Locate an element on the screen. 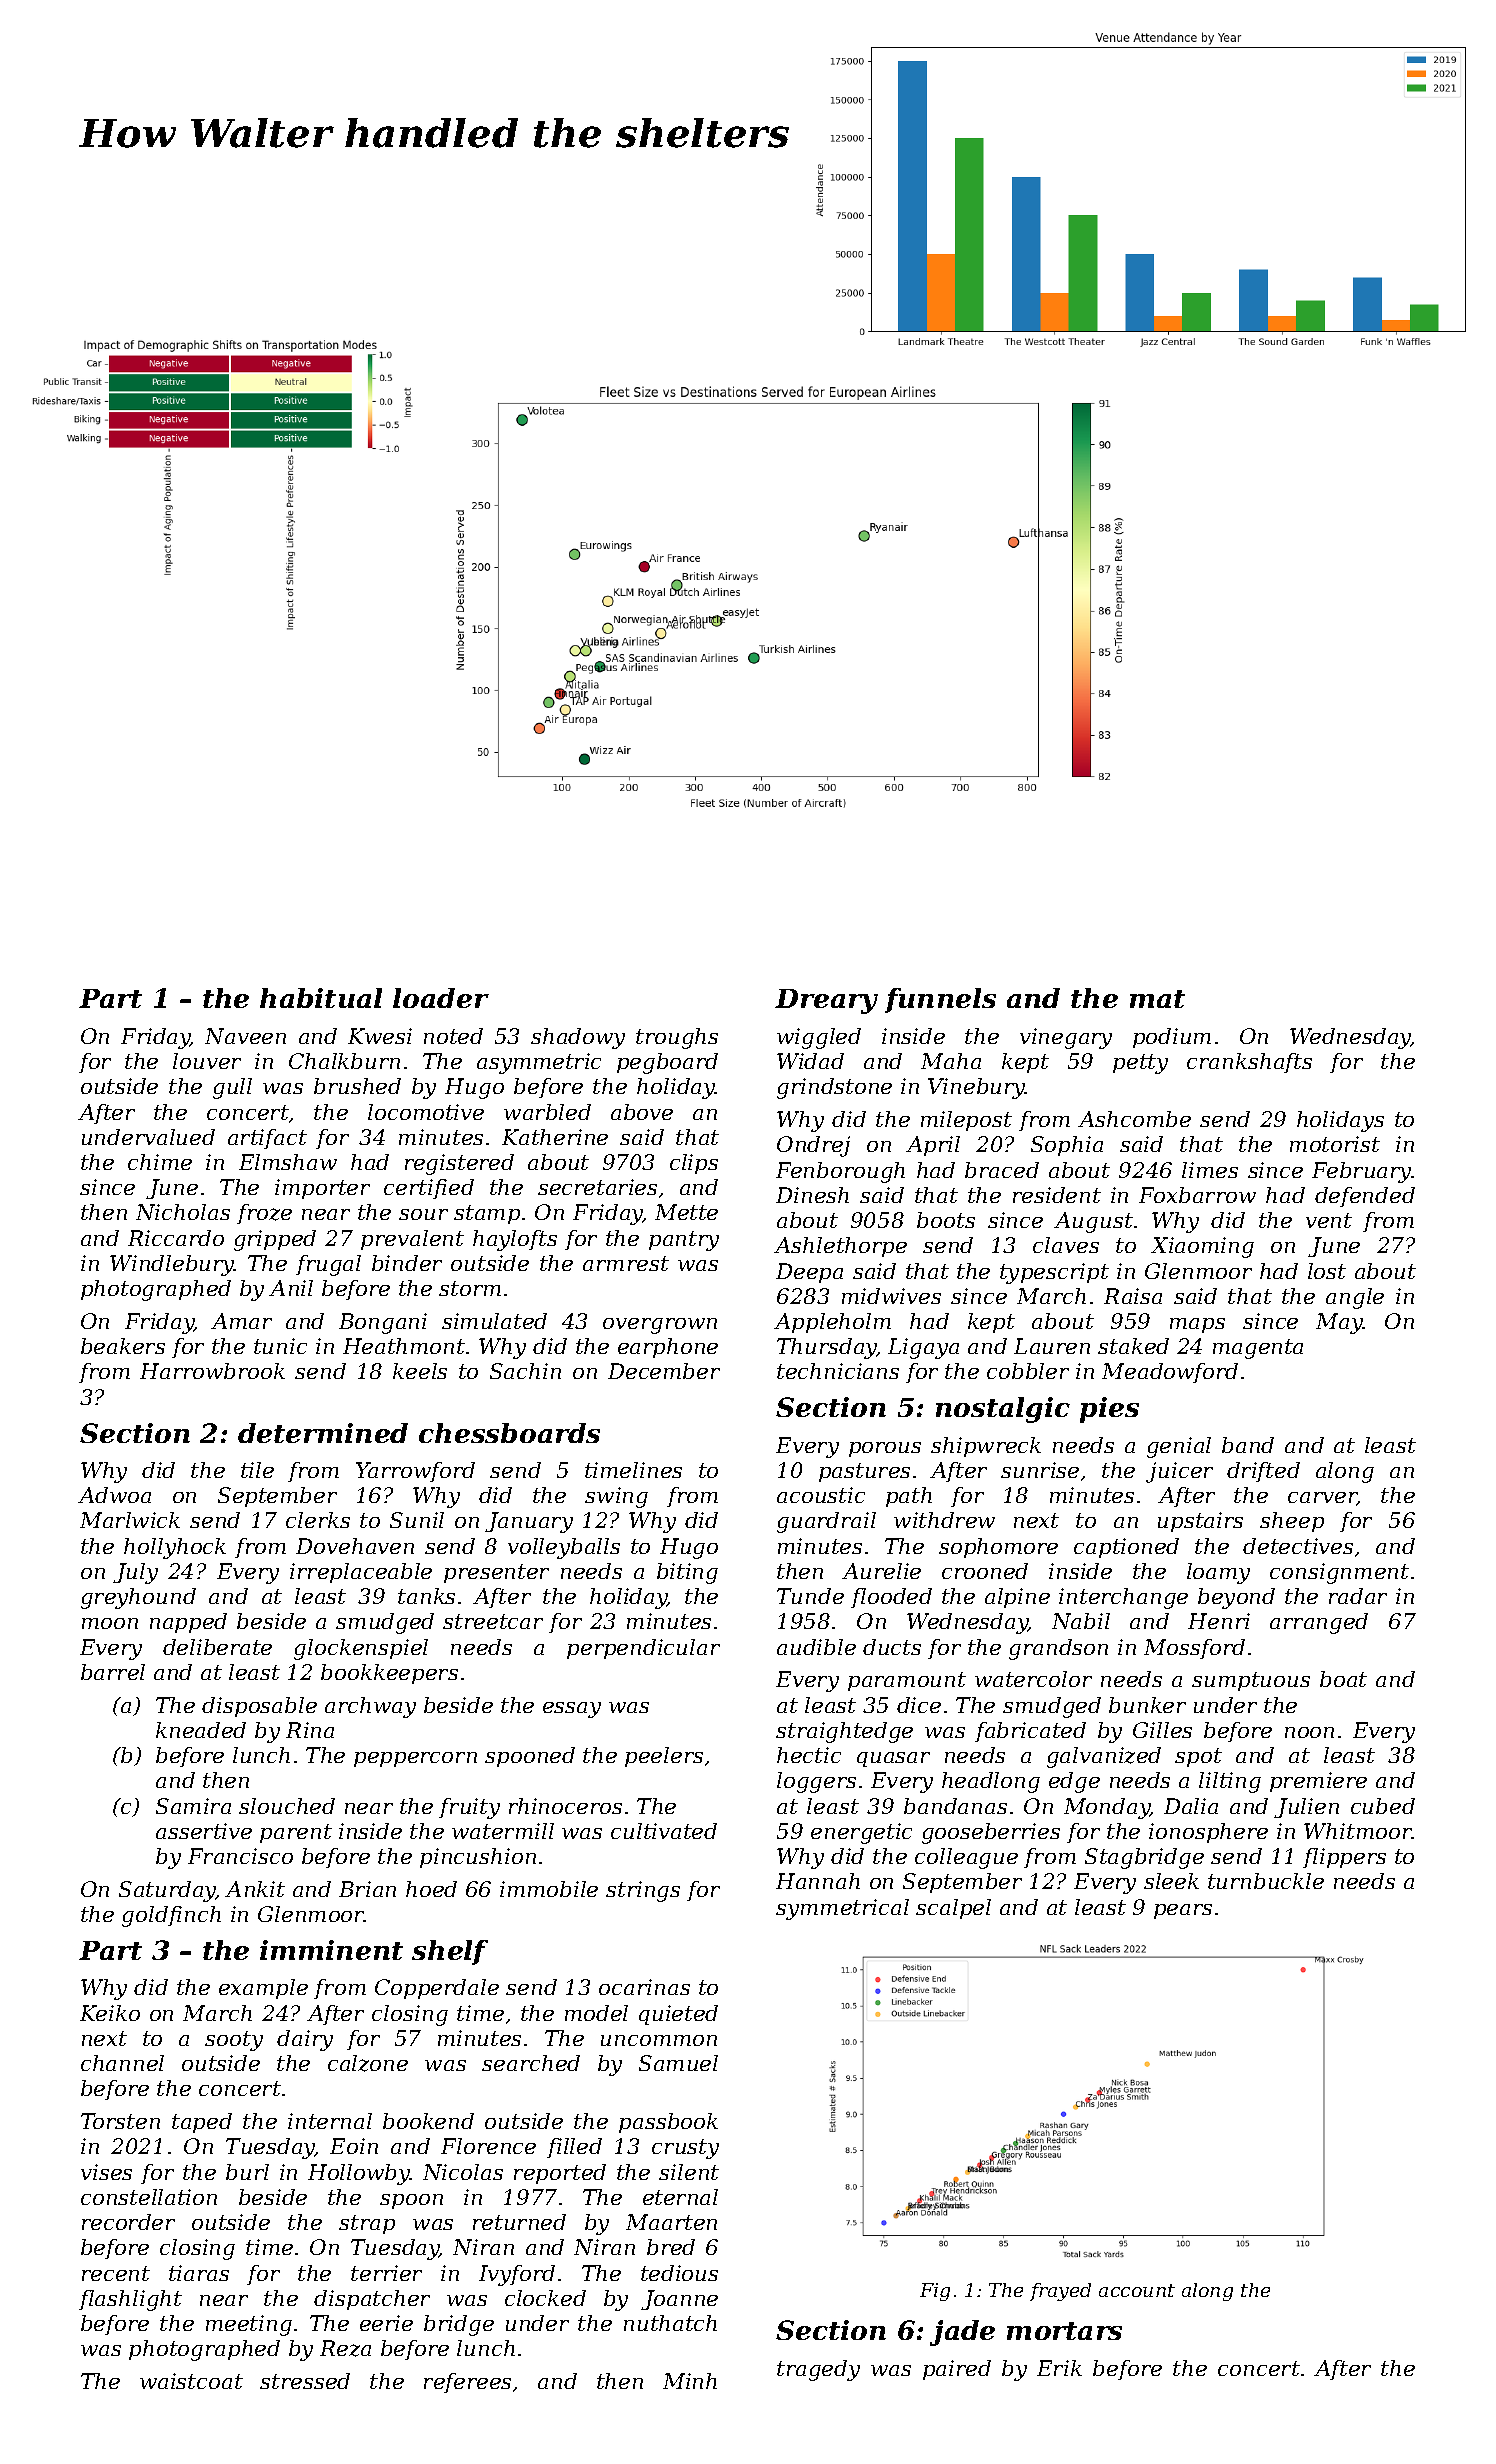  habitual is located at coordinates (321, 998).
